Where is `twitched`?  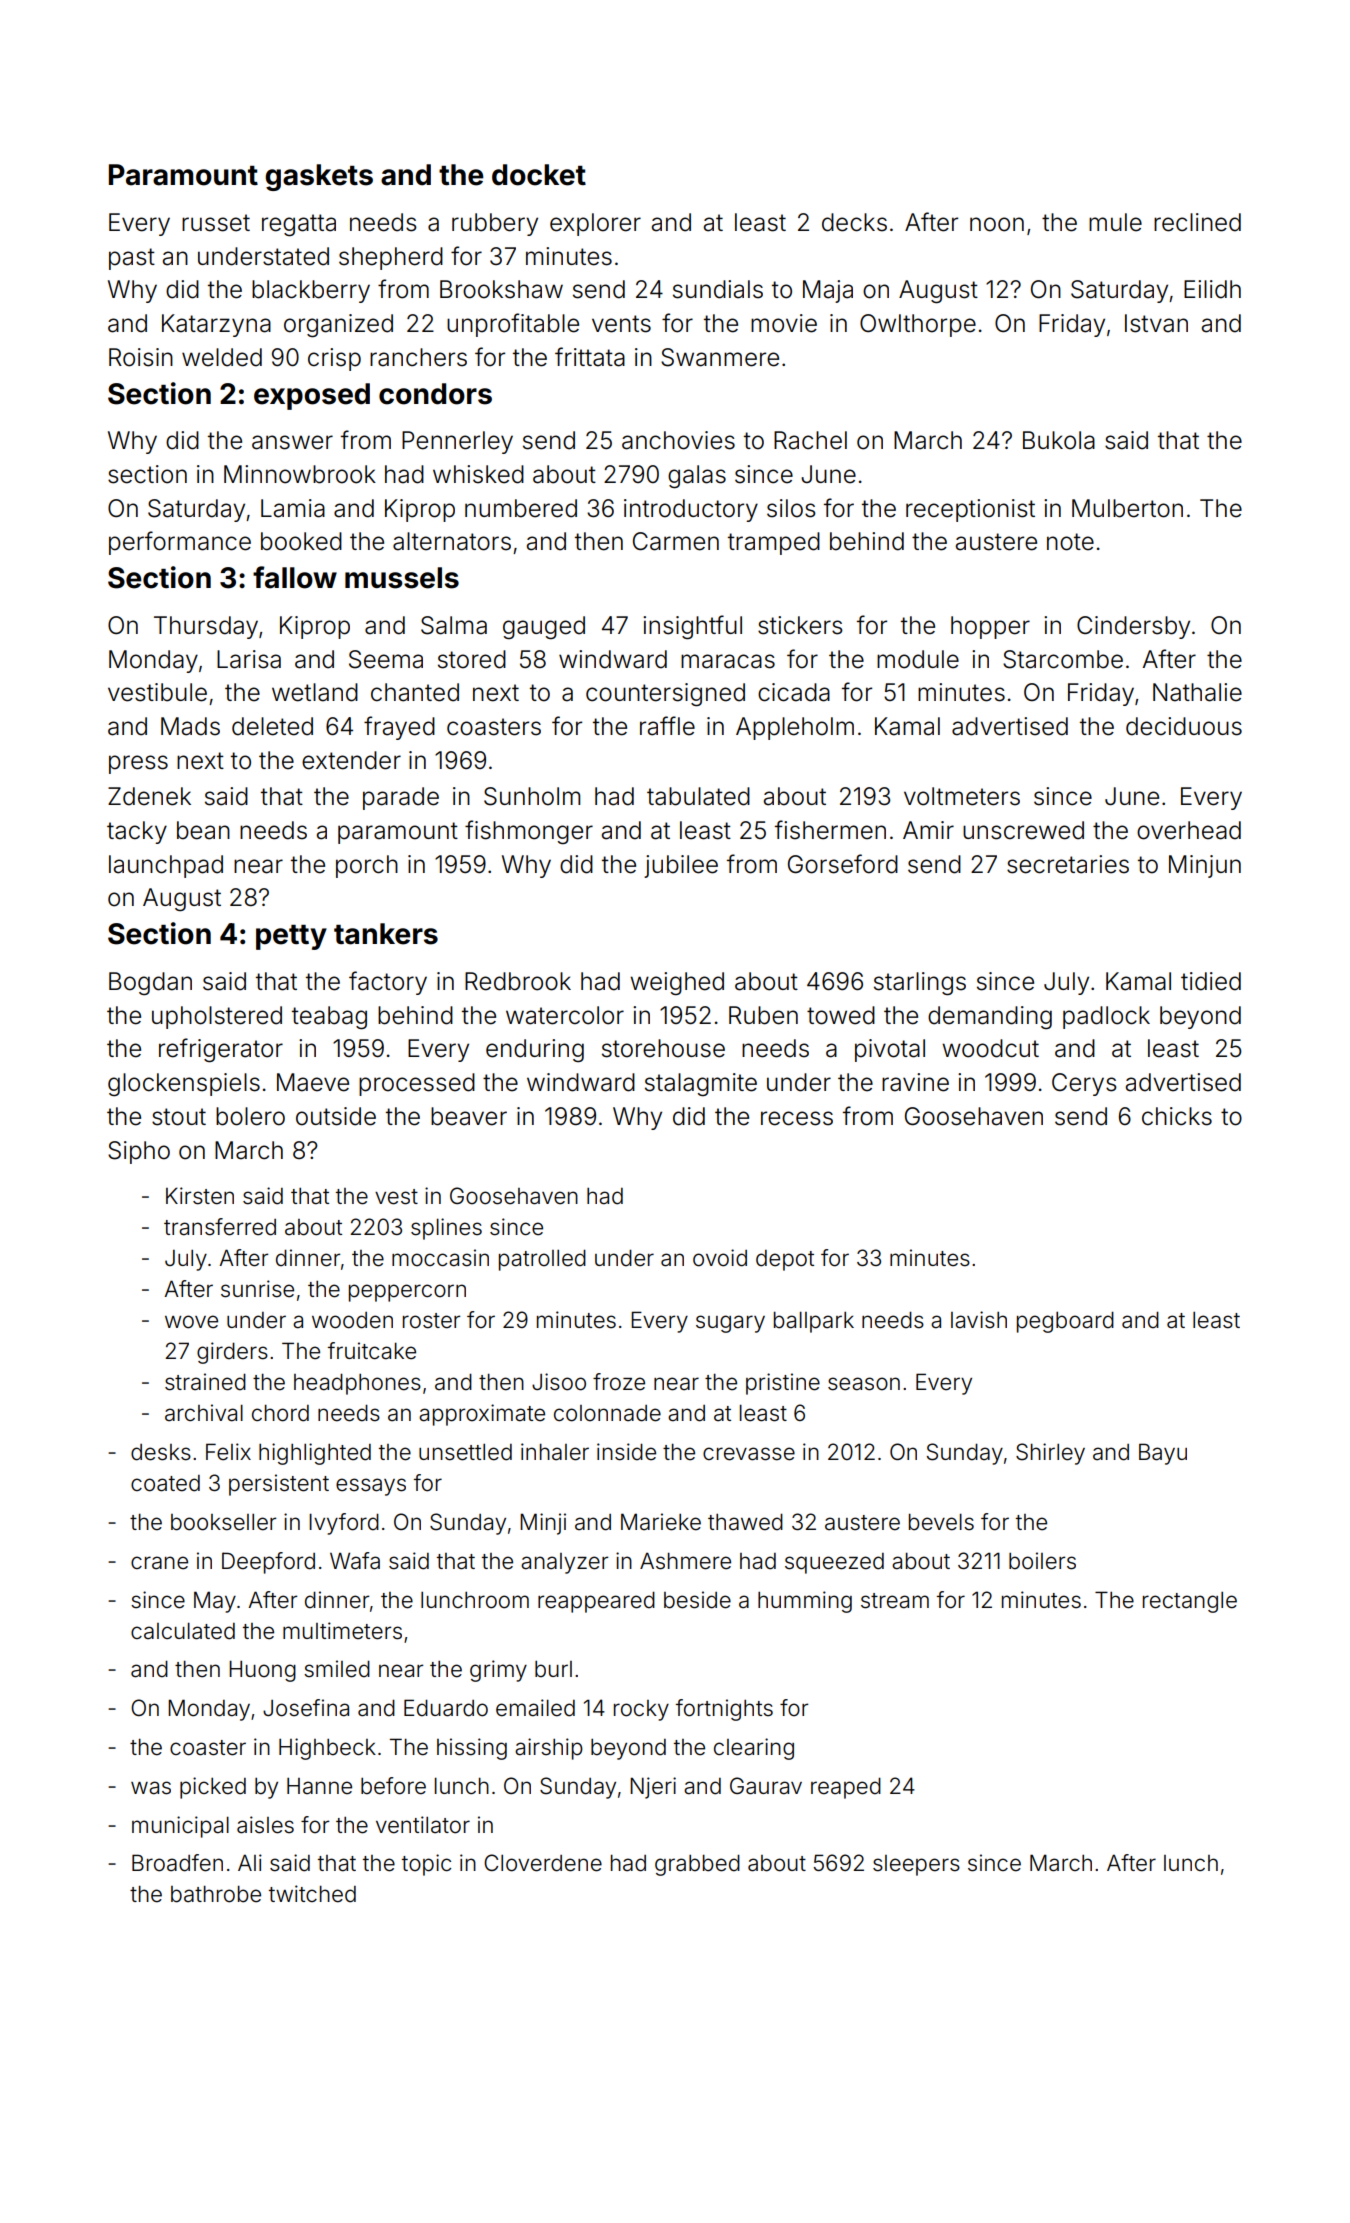 twitched is located at coordinates (312, 1894).
